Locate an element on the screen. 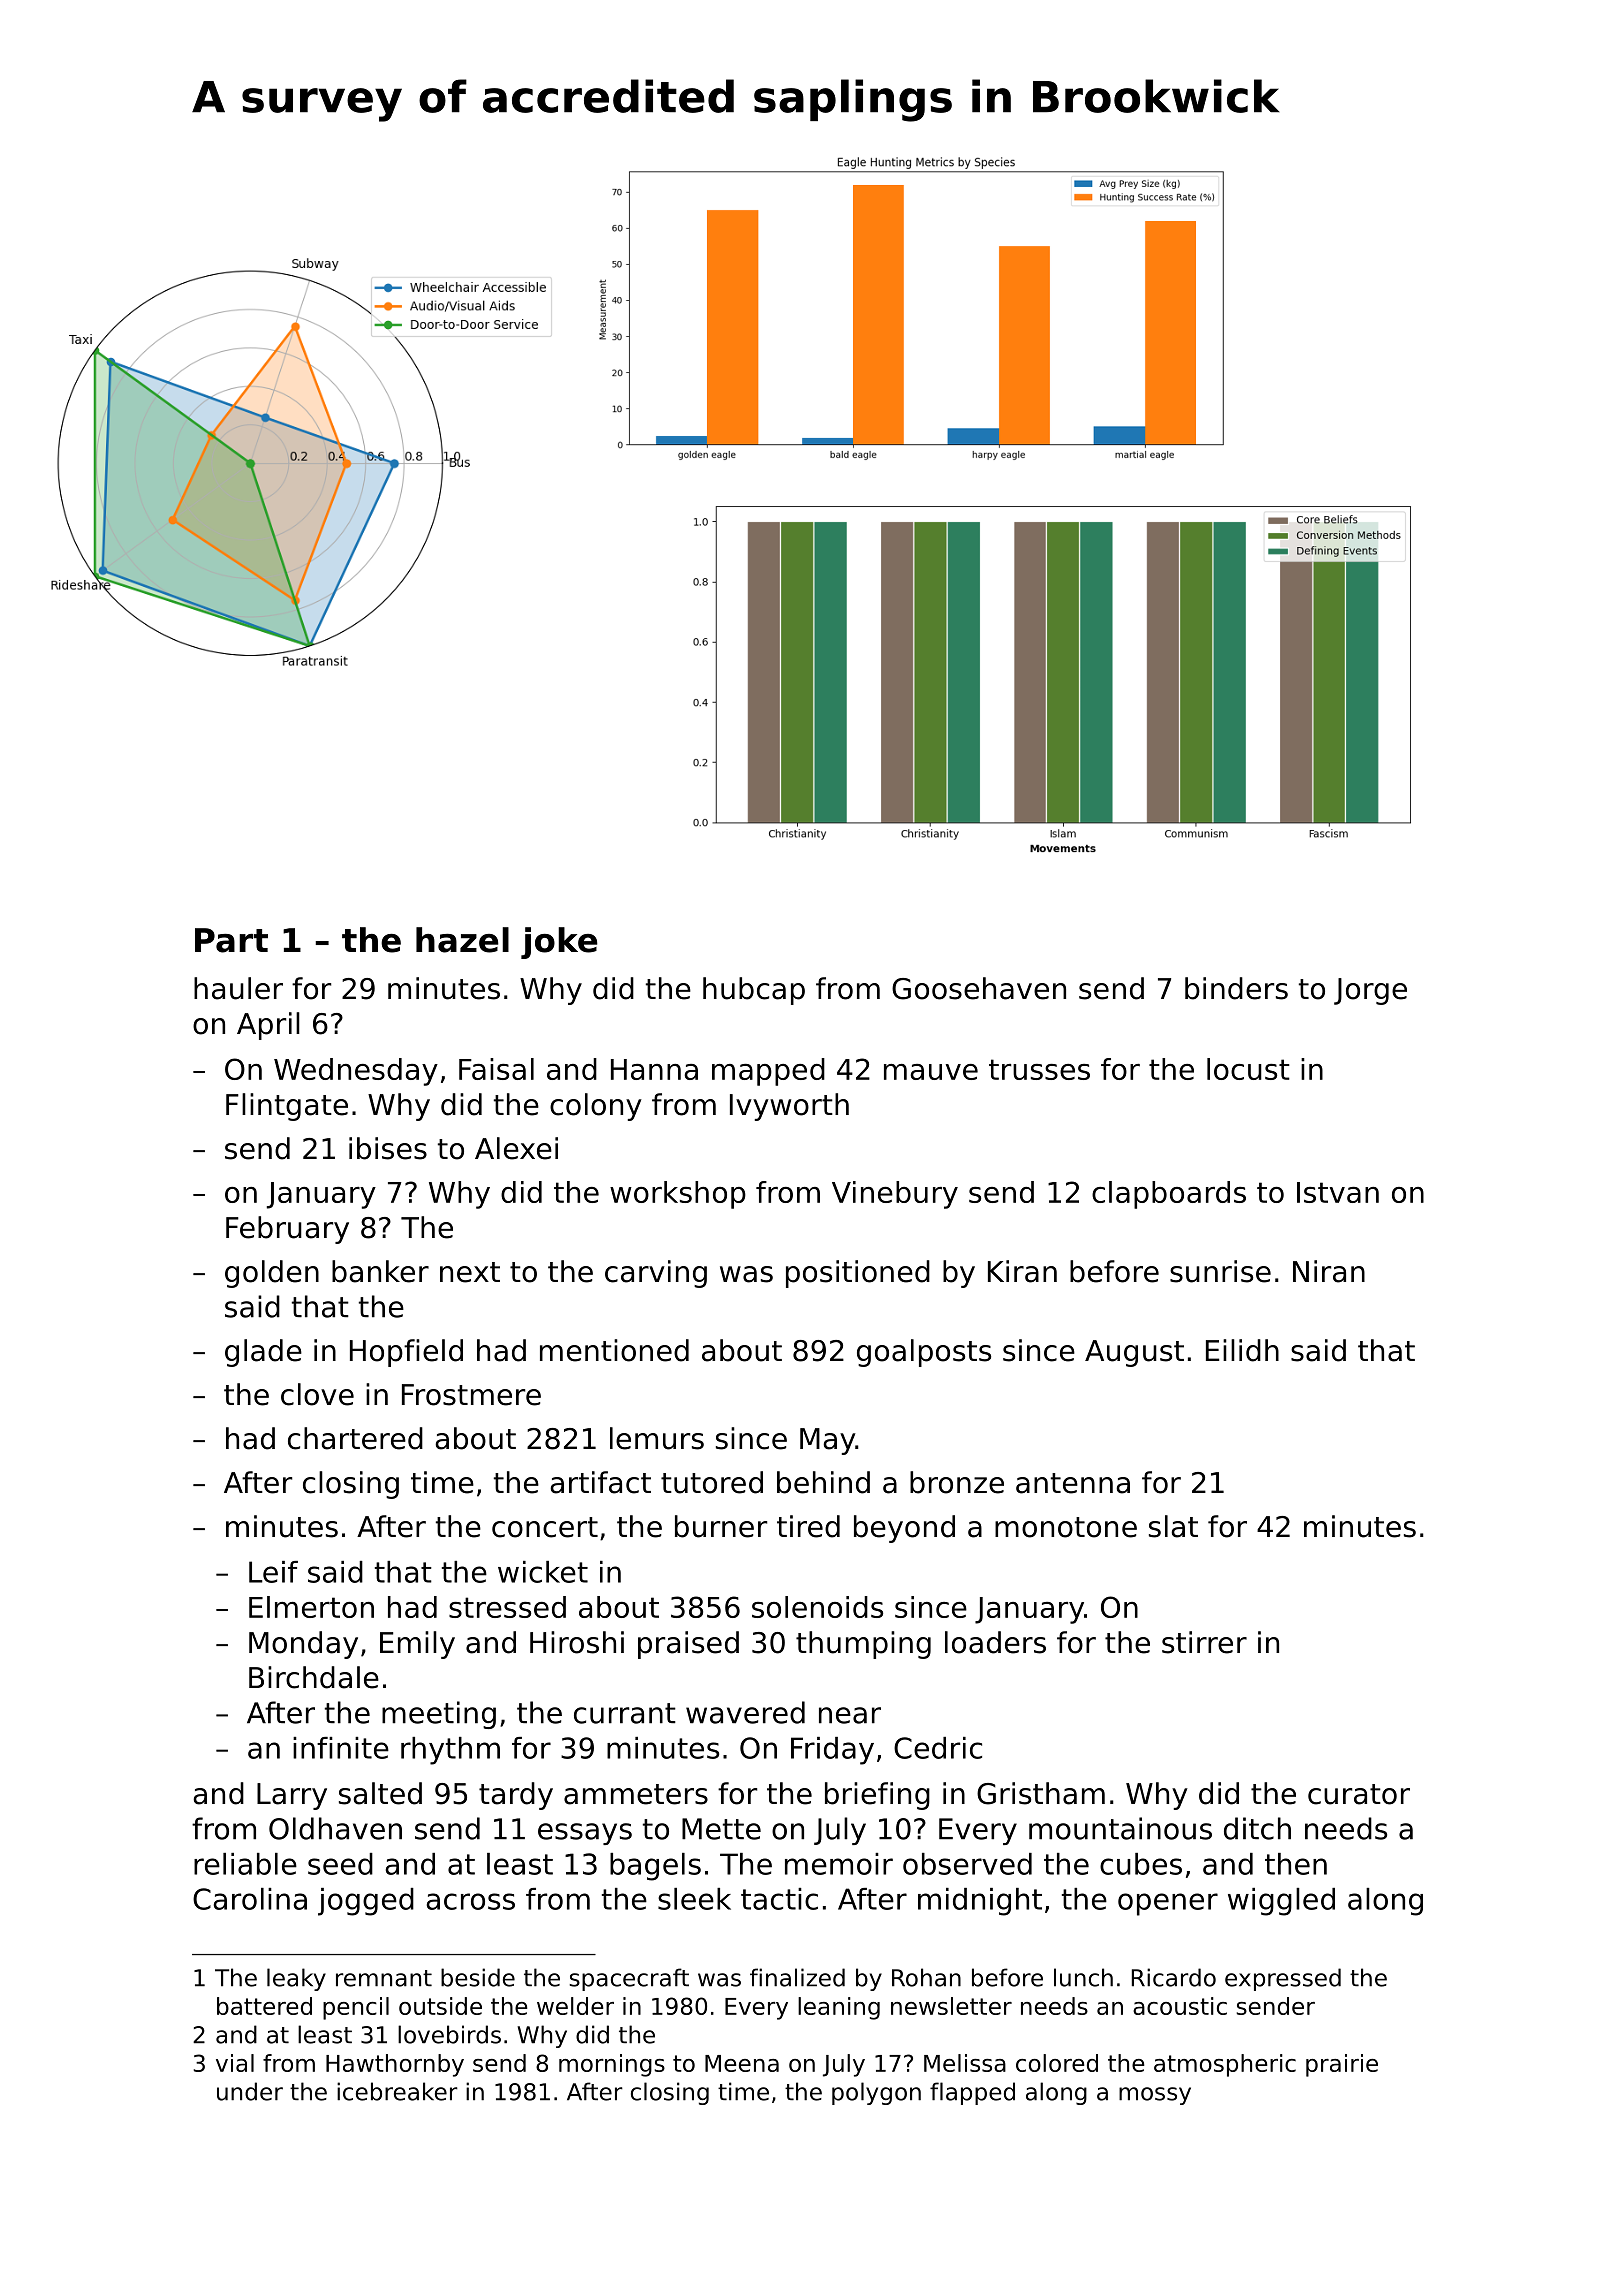  hazel is located at coordinates (462, 940).
